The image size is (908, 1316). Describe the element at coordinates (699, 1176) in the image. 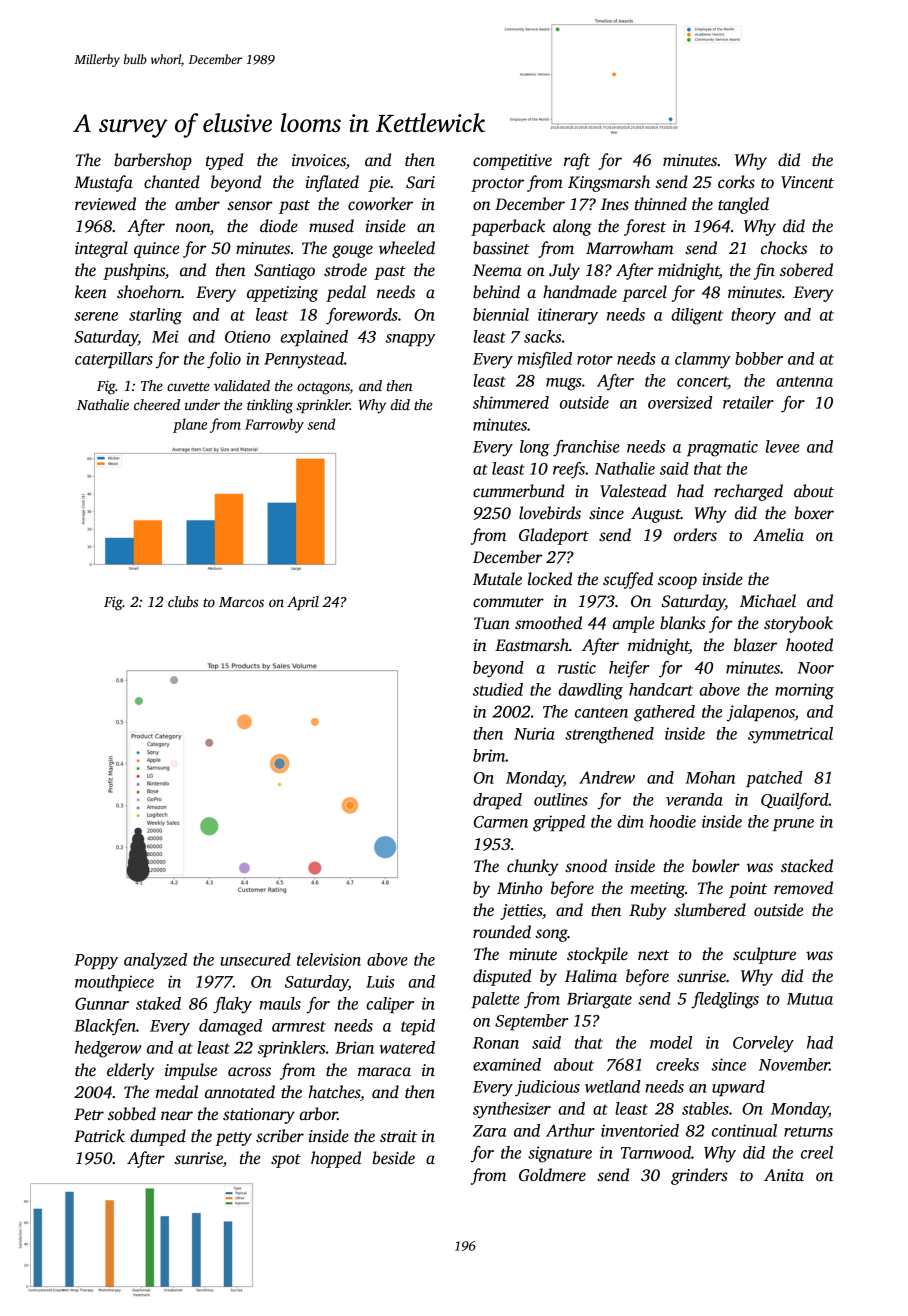

I see `grinders` at that location.
